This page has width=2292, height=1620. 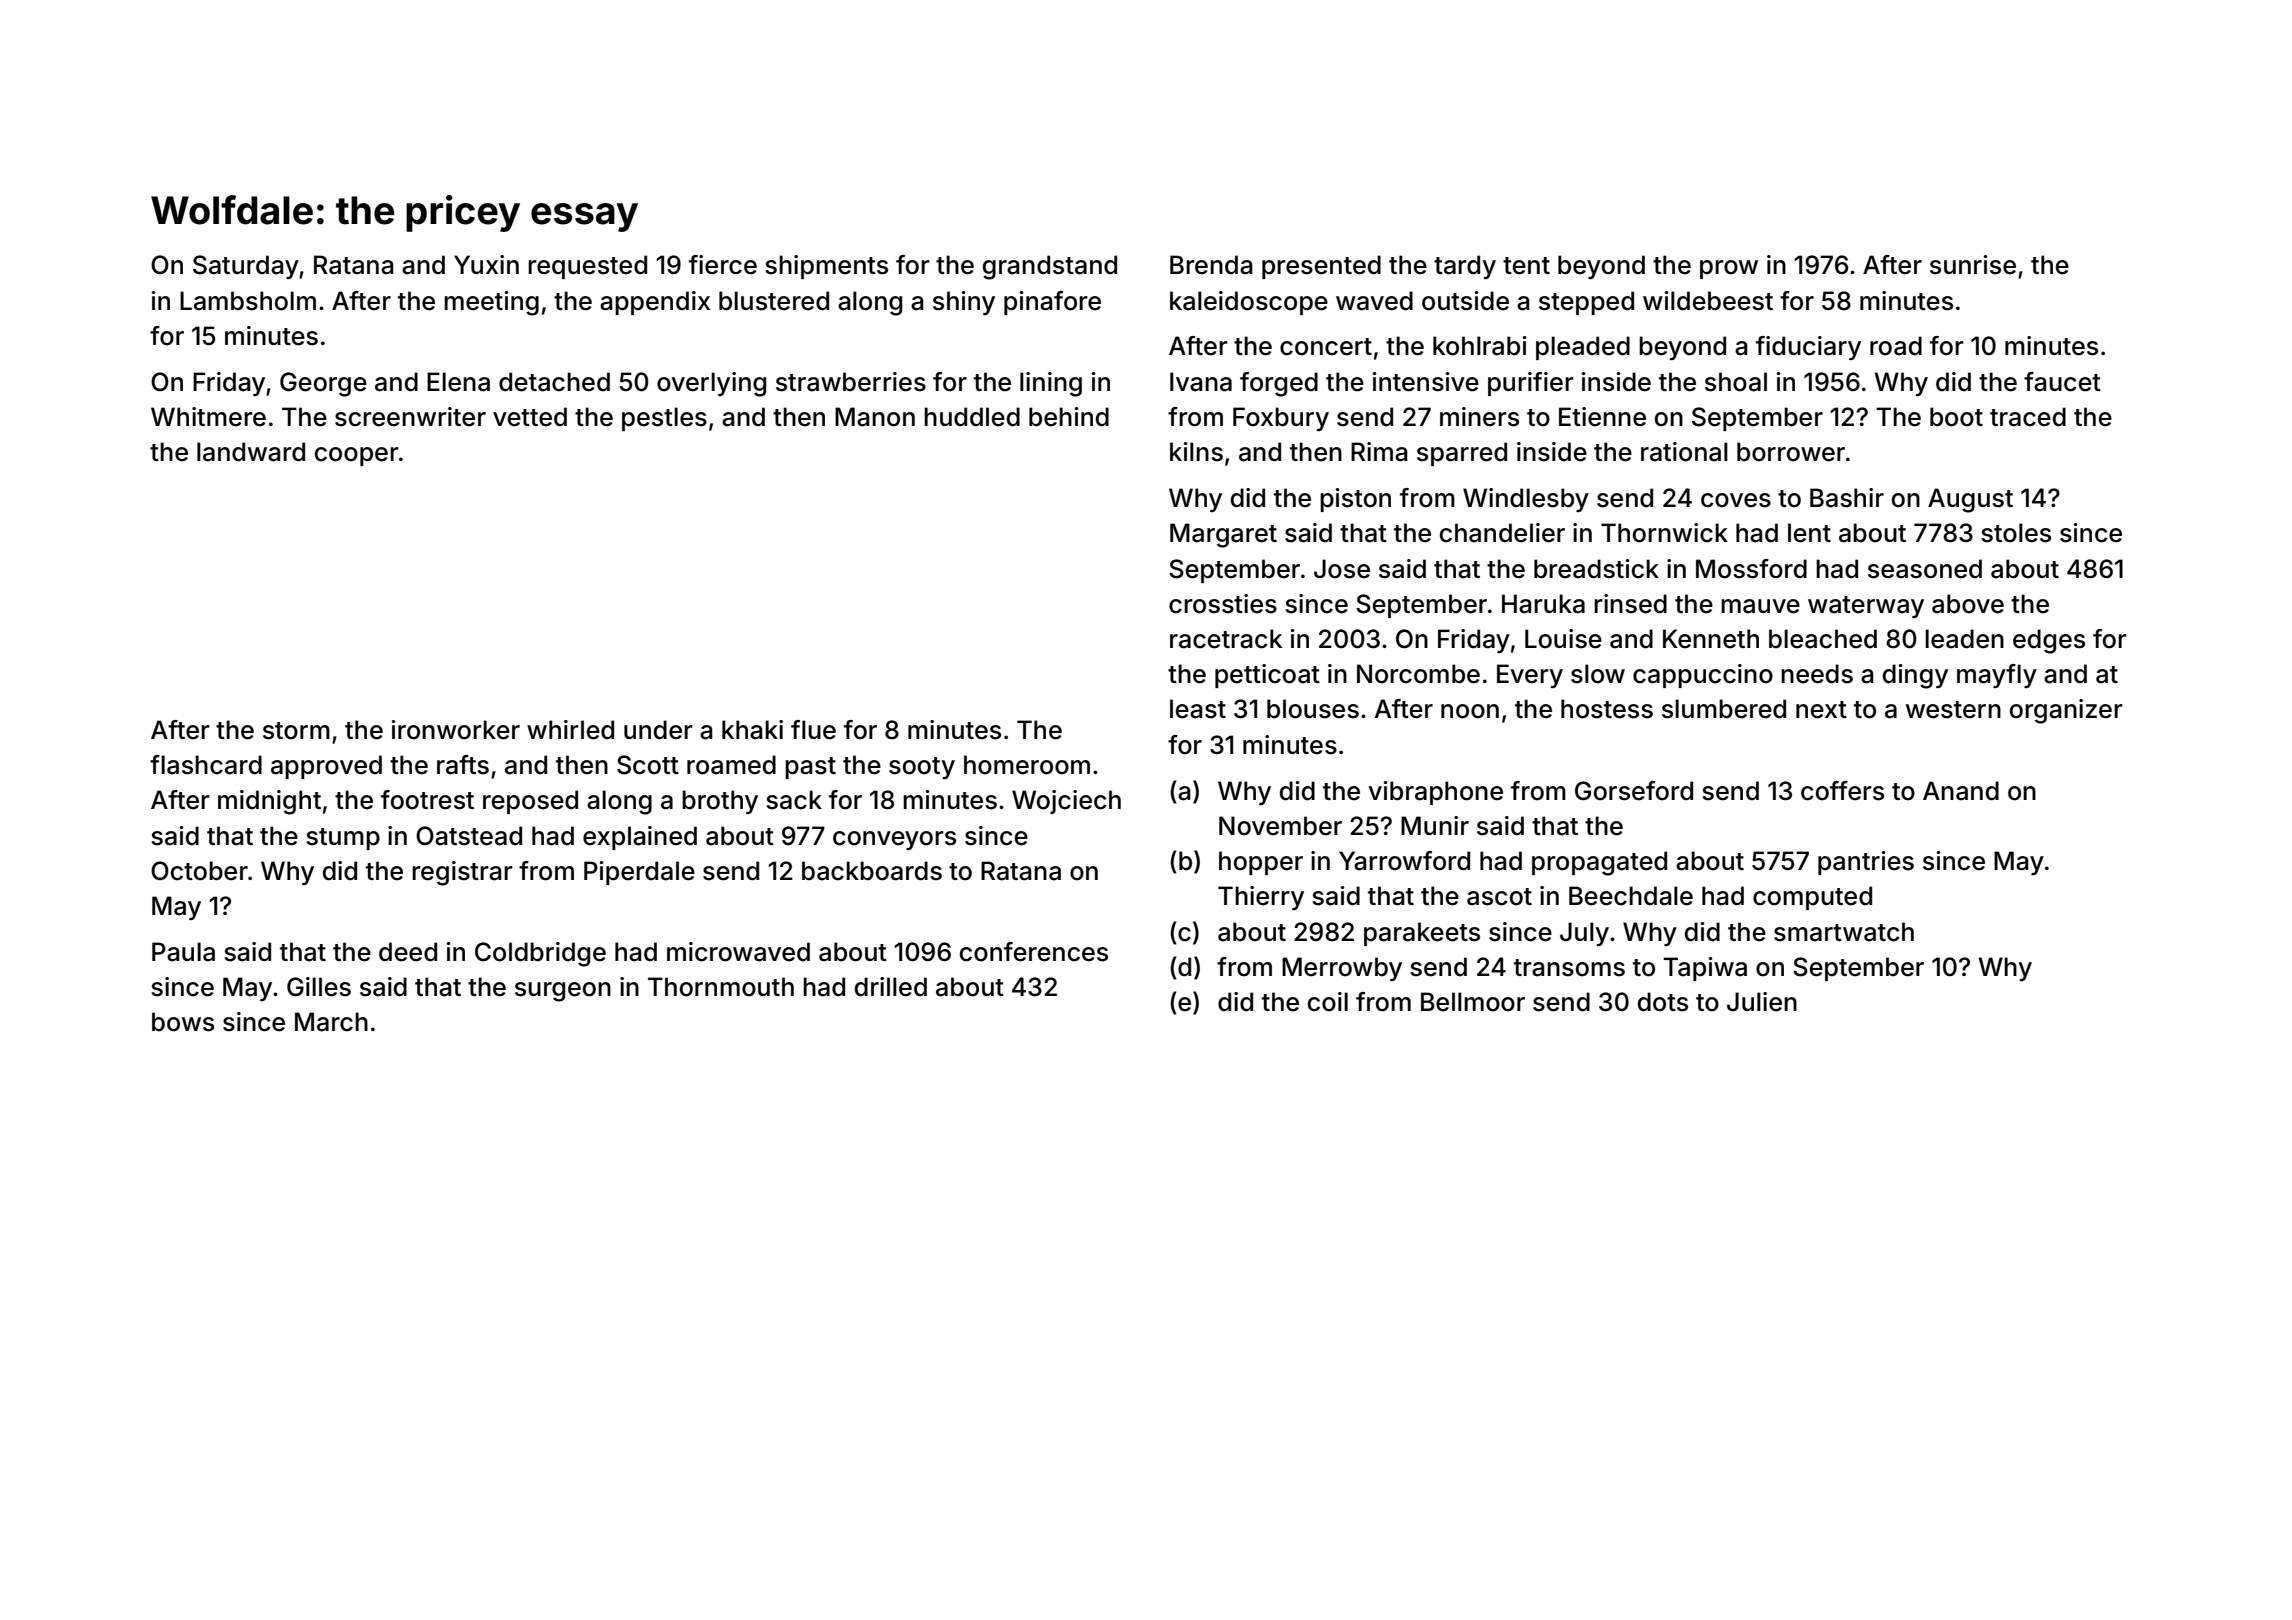 What do you see at coordinates (1711, 639) in the page?
I see `Kenneth` at bounding box center [1711, 639].
